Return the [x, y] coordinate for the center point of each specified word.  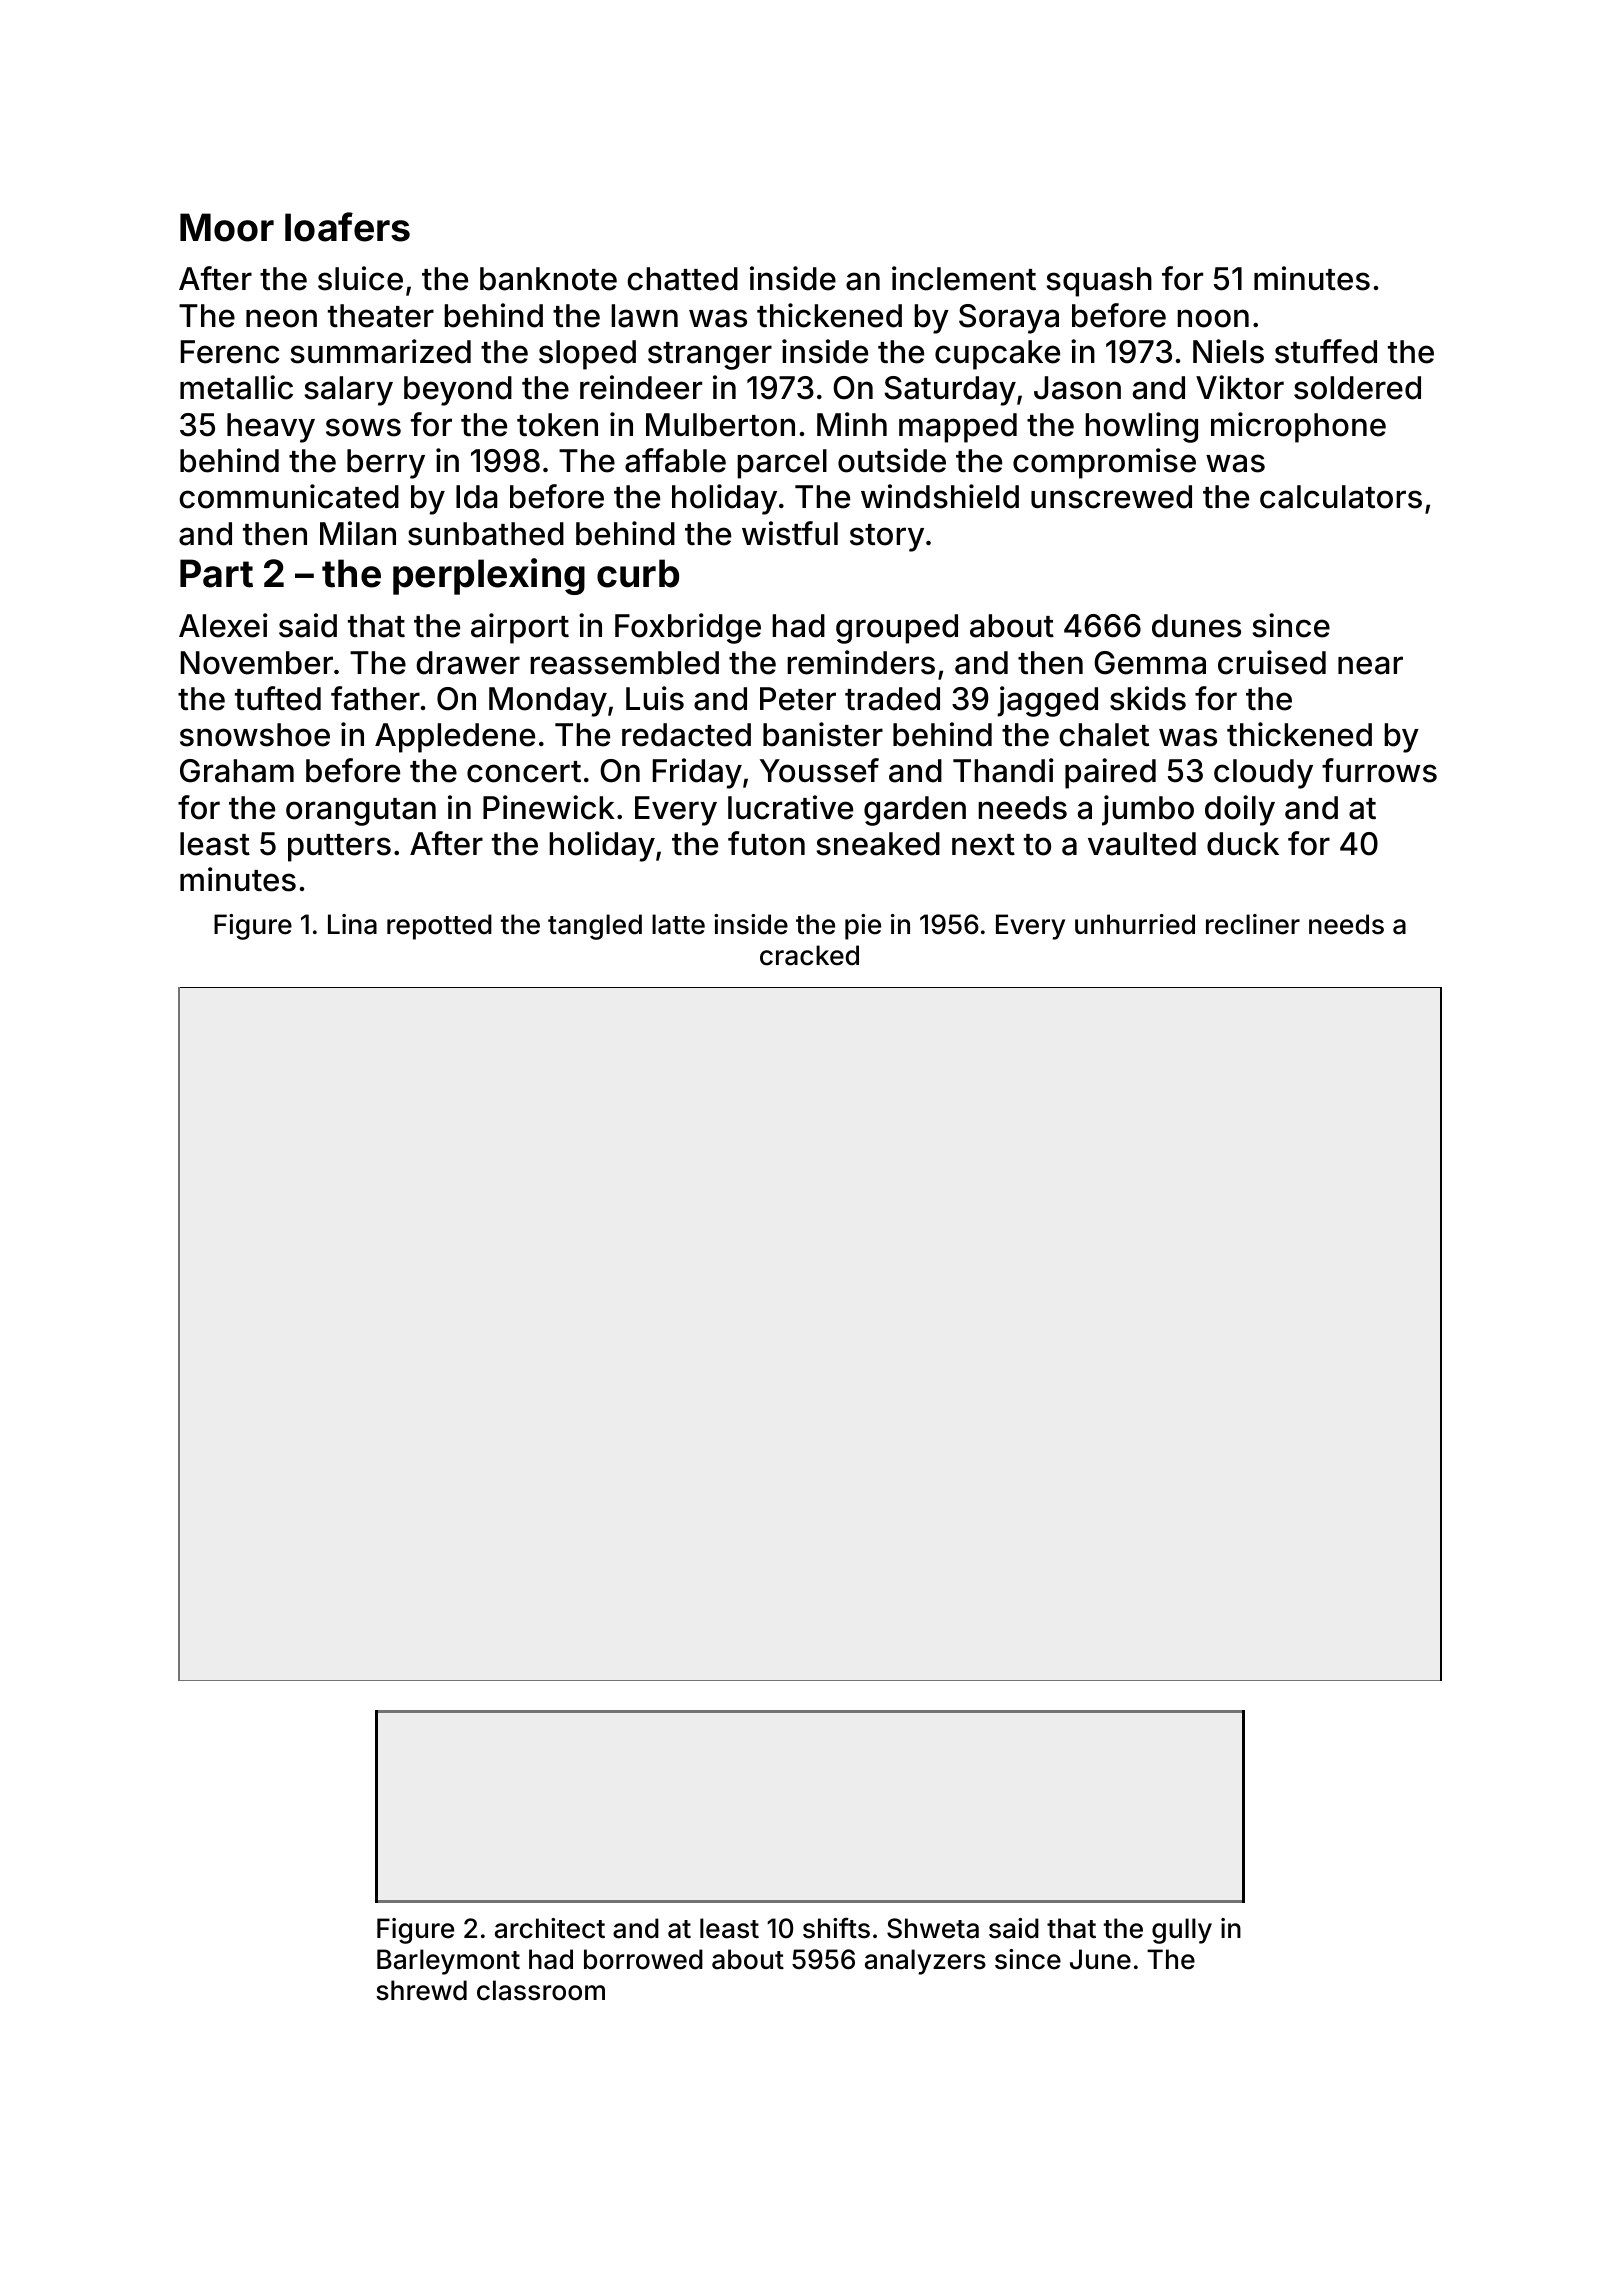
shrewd [421, 1990]
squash [1099, 282]
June [1100, 1959]
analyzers [925, 1962]
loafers [347, 227]
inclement [964, 278]
